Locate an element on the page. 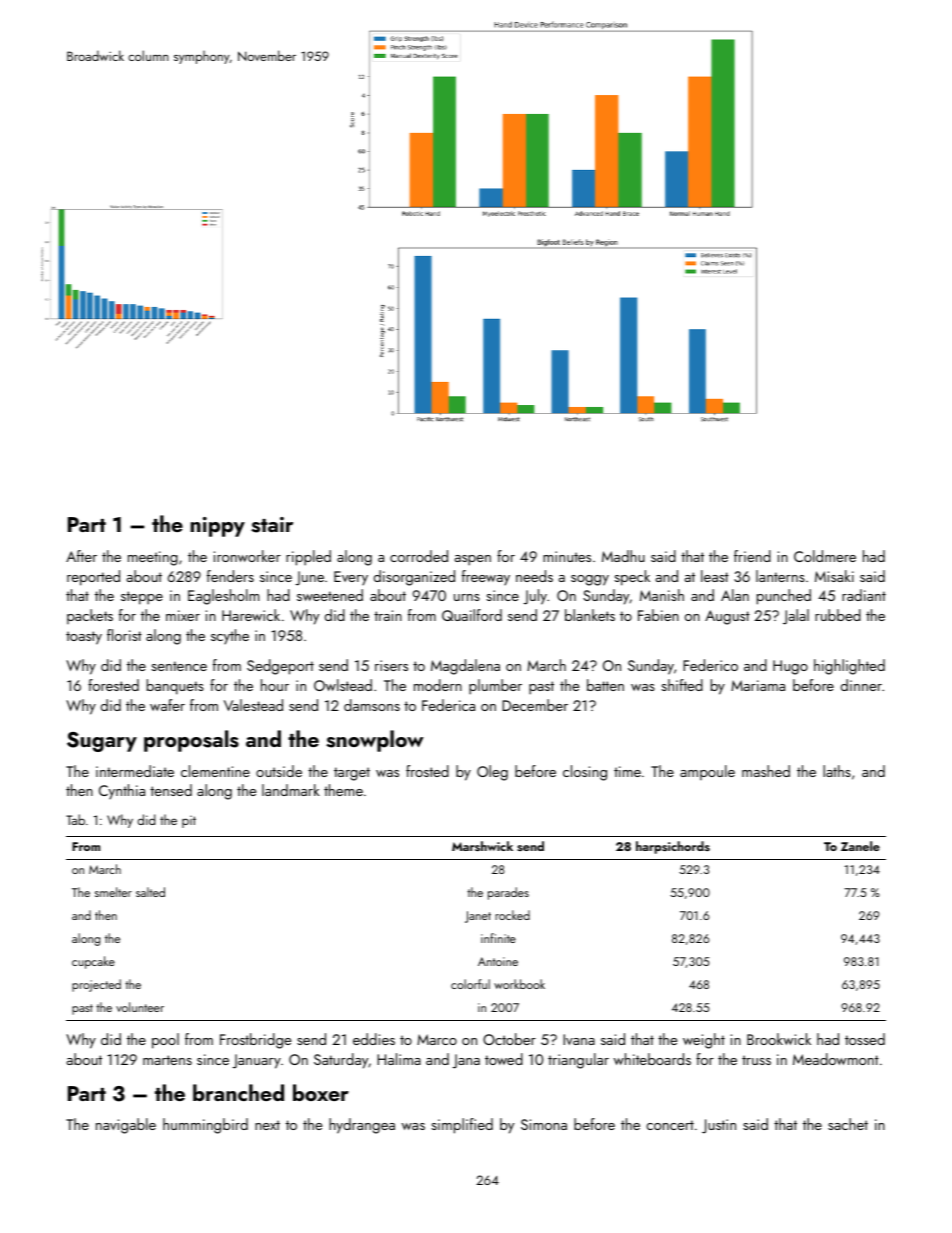 The image size is (952, 1233). Madhu is located at coordinates (623, 556).
